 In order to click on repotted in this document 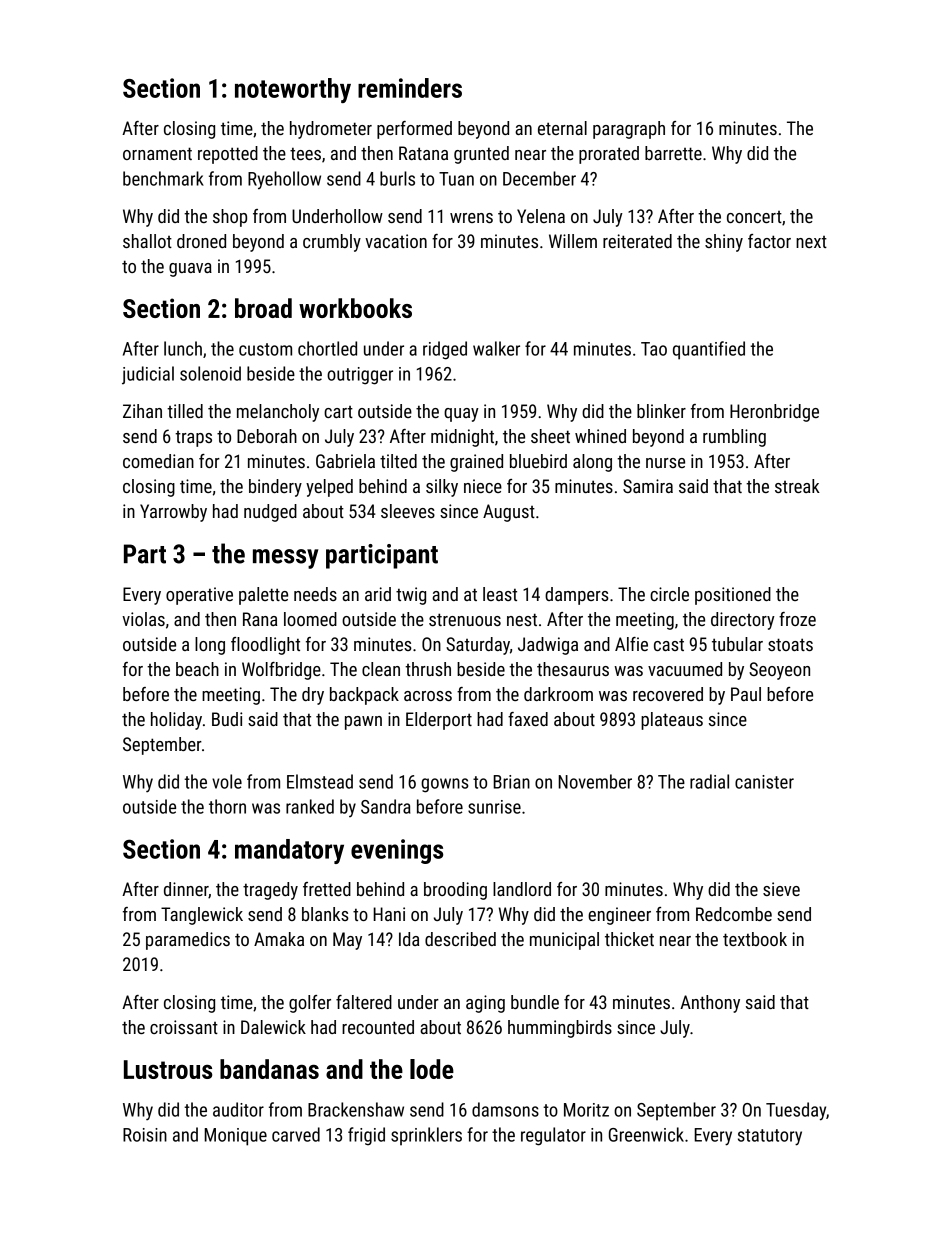, I will do `click(228, 155)`.
